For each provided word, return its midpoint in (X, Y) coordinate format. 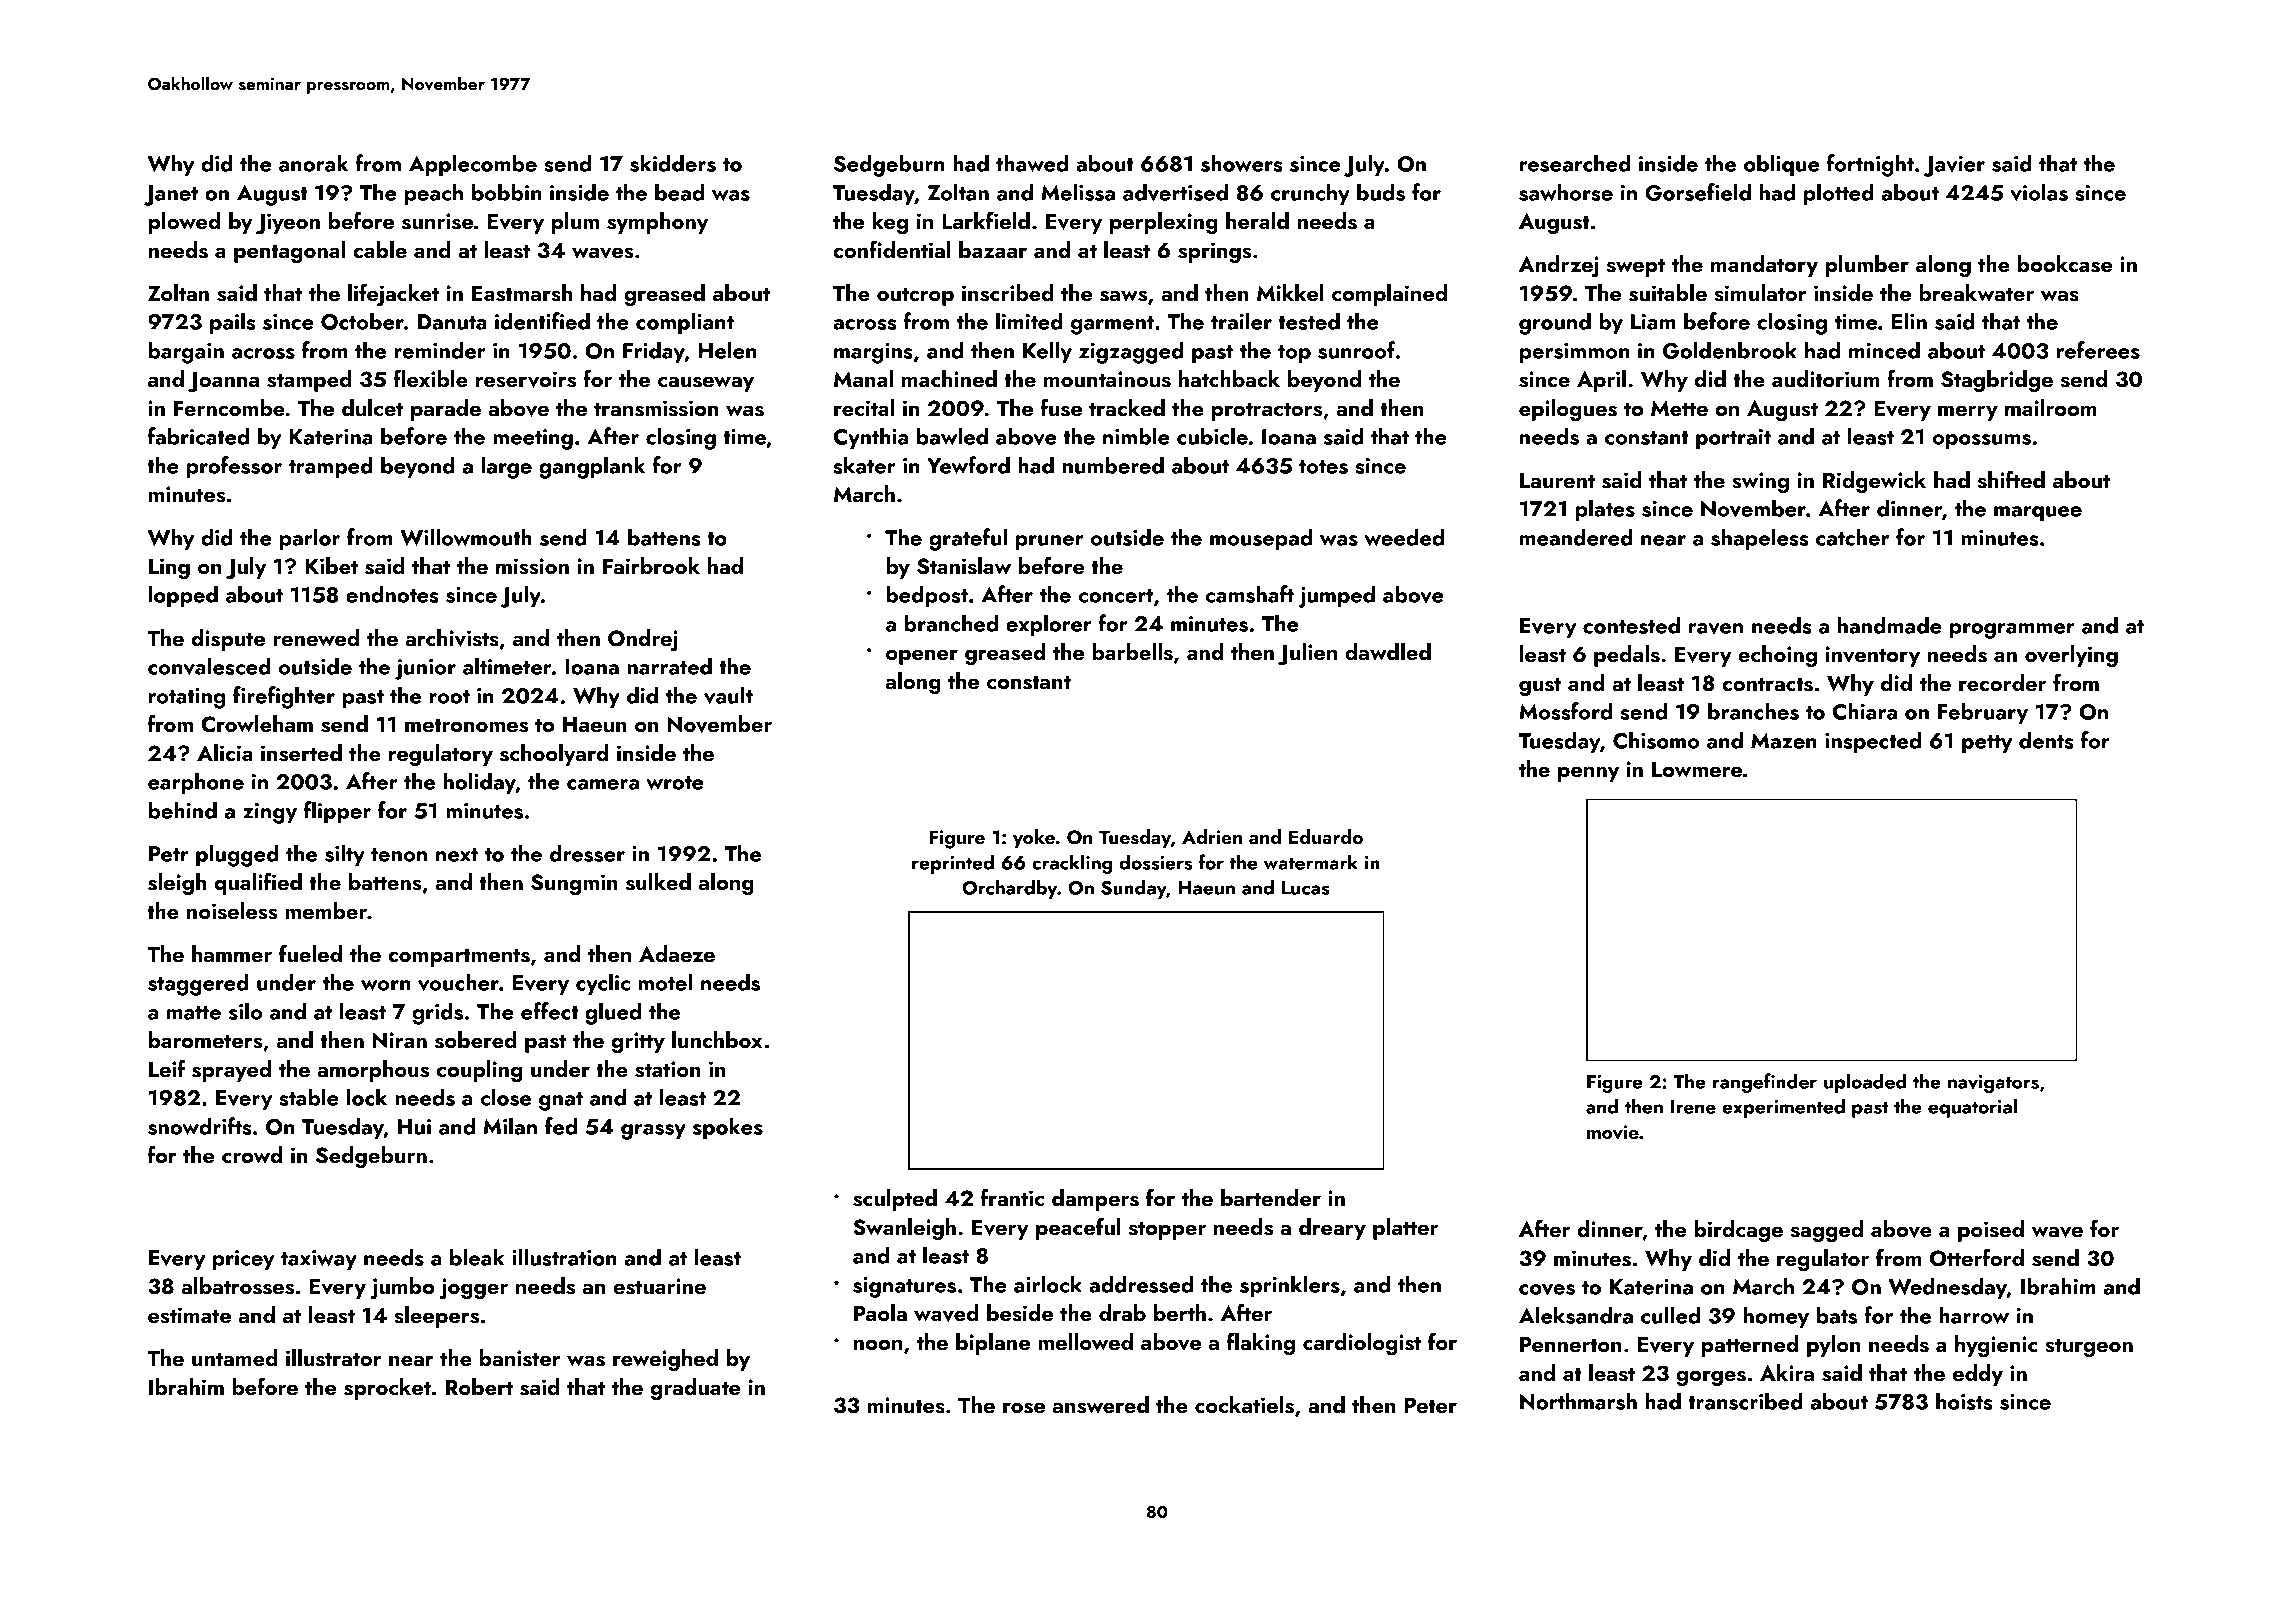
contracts (1767, 684)
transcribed (1745, 1401)
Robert (479, 1386)
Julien (1307, 654)
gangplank (592, 467)
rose (1024, 1408)
